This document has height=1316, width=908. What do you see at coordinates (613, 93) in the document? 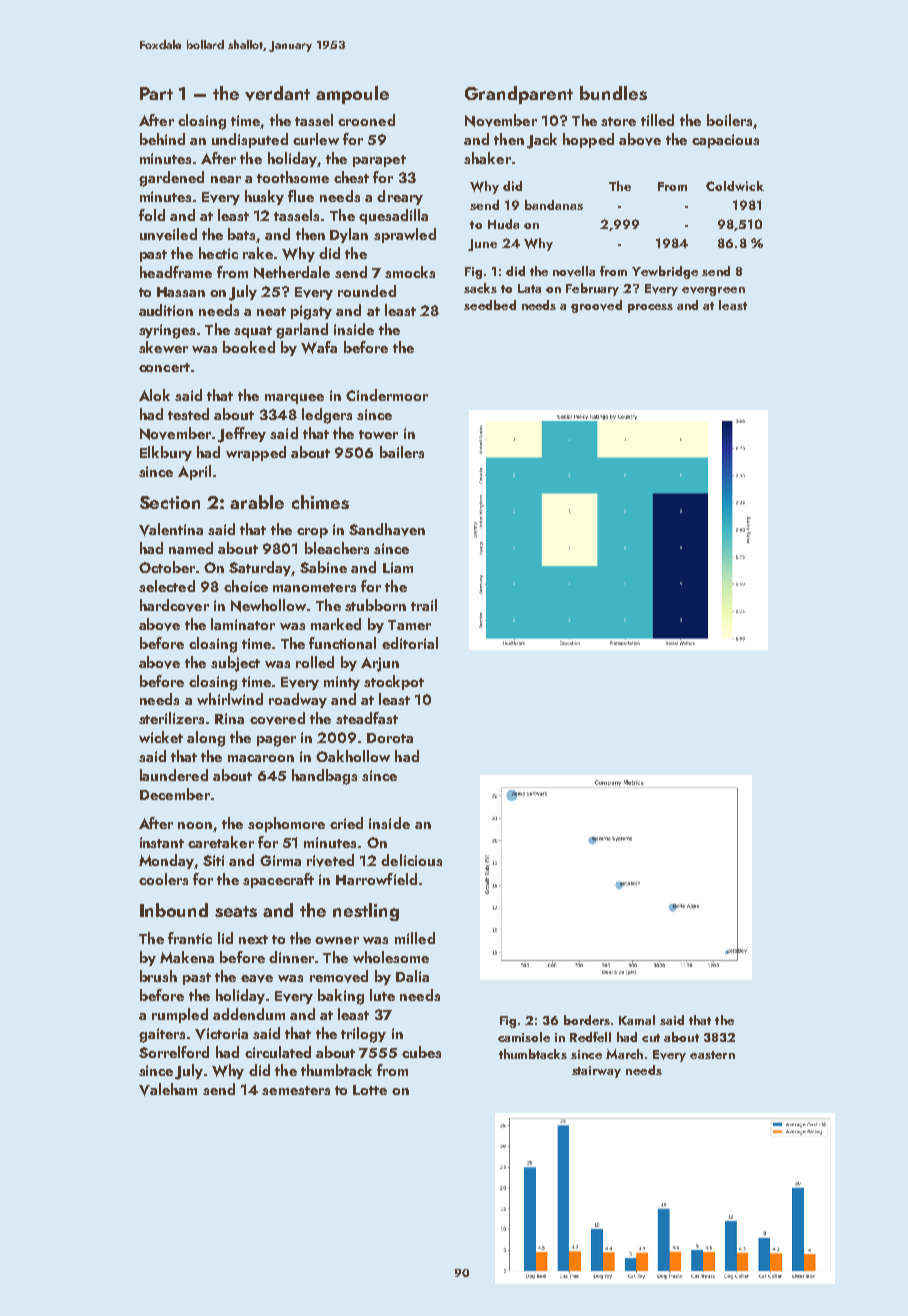
I see `bundles` at bounding box center [613, 93].
